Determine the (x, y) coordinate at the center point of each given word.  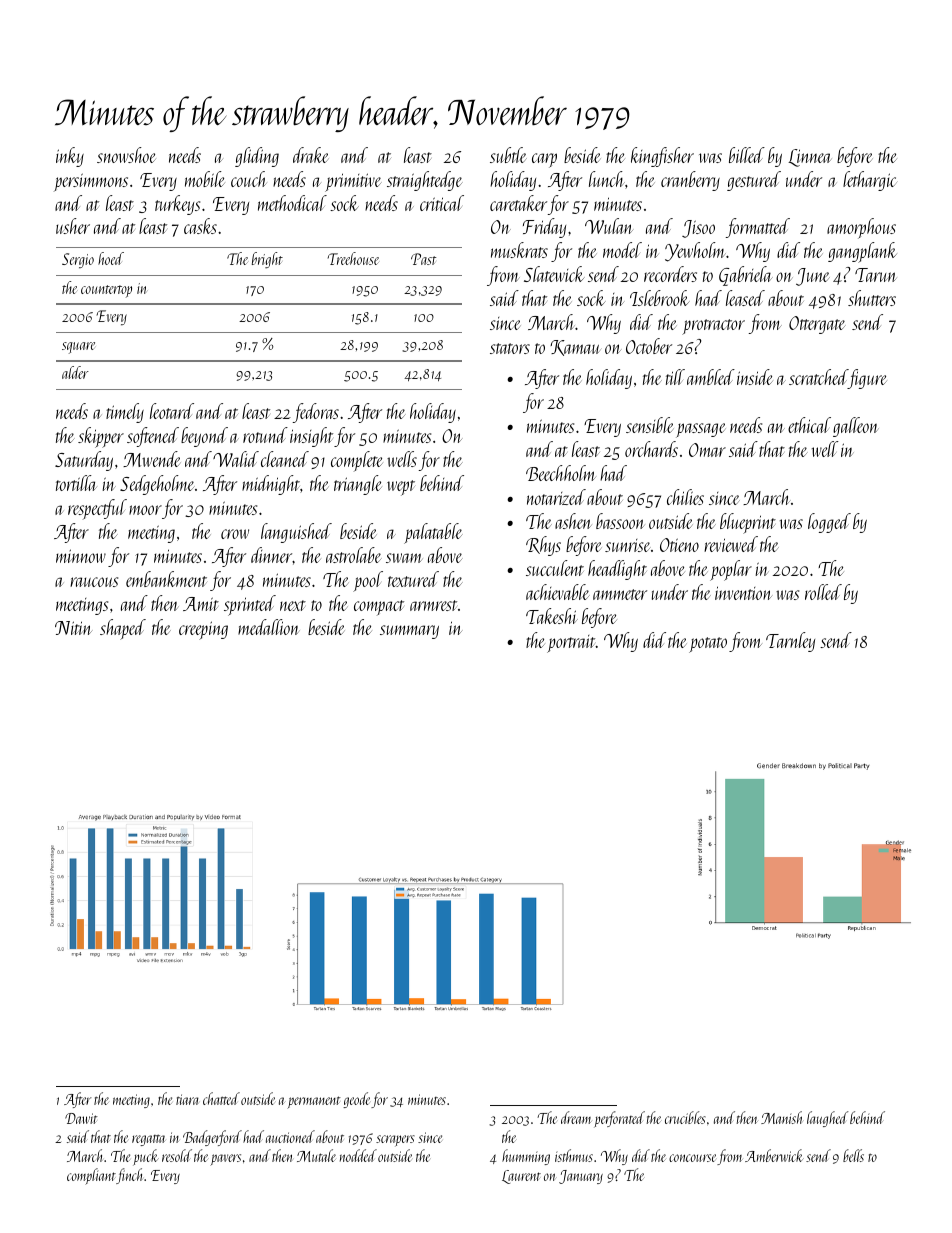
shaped (123, 629)
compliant (91, 1176)
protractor (713, 327)
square (78, 348)
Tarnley (790, 642)
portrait (571, 644)
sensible (650, 425)
